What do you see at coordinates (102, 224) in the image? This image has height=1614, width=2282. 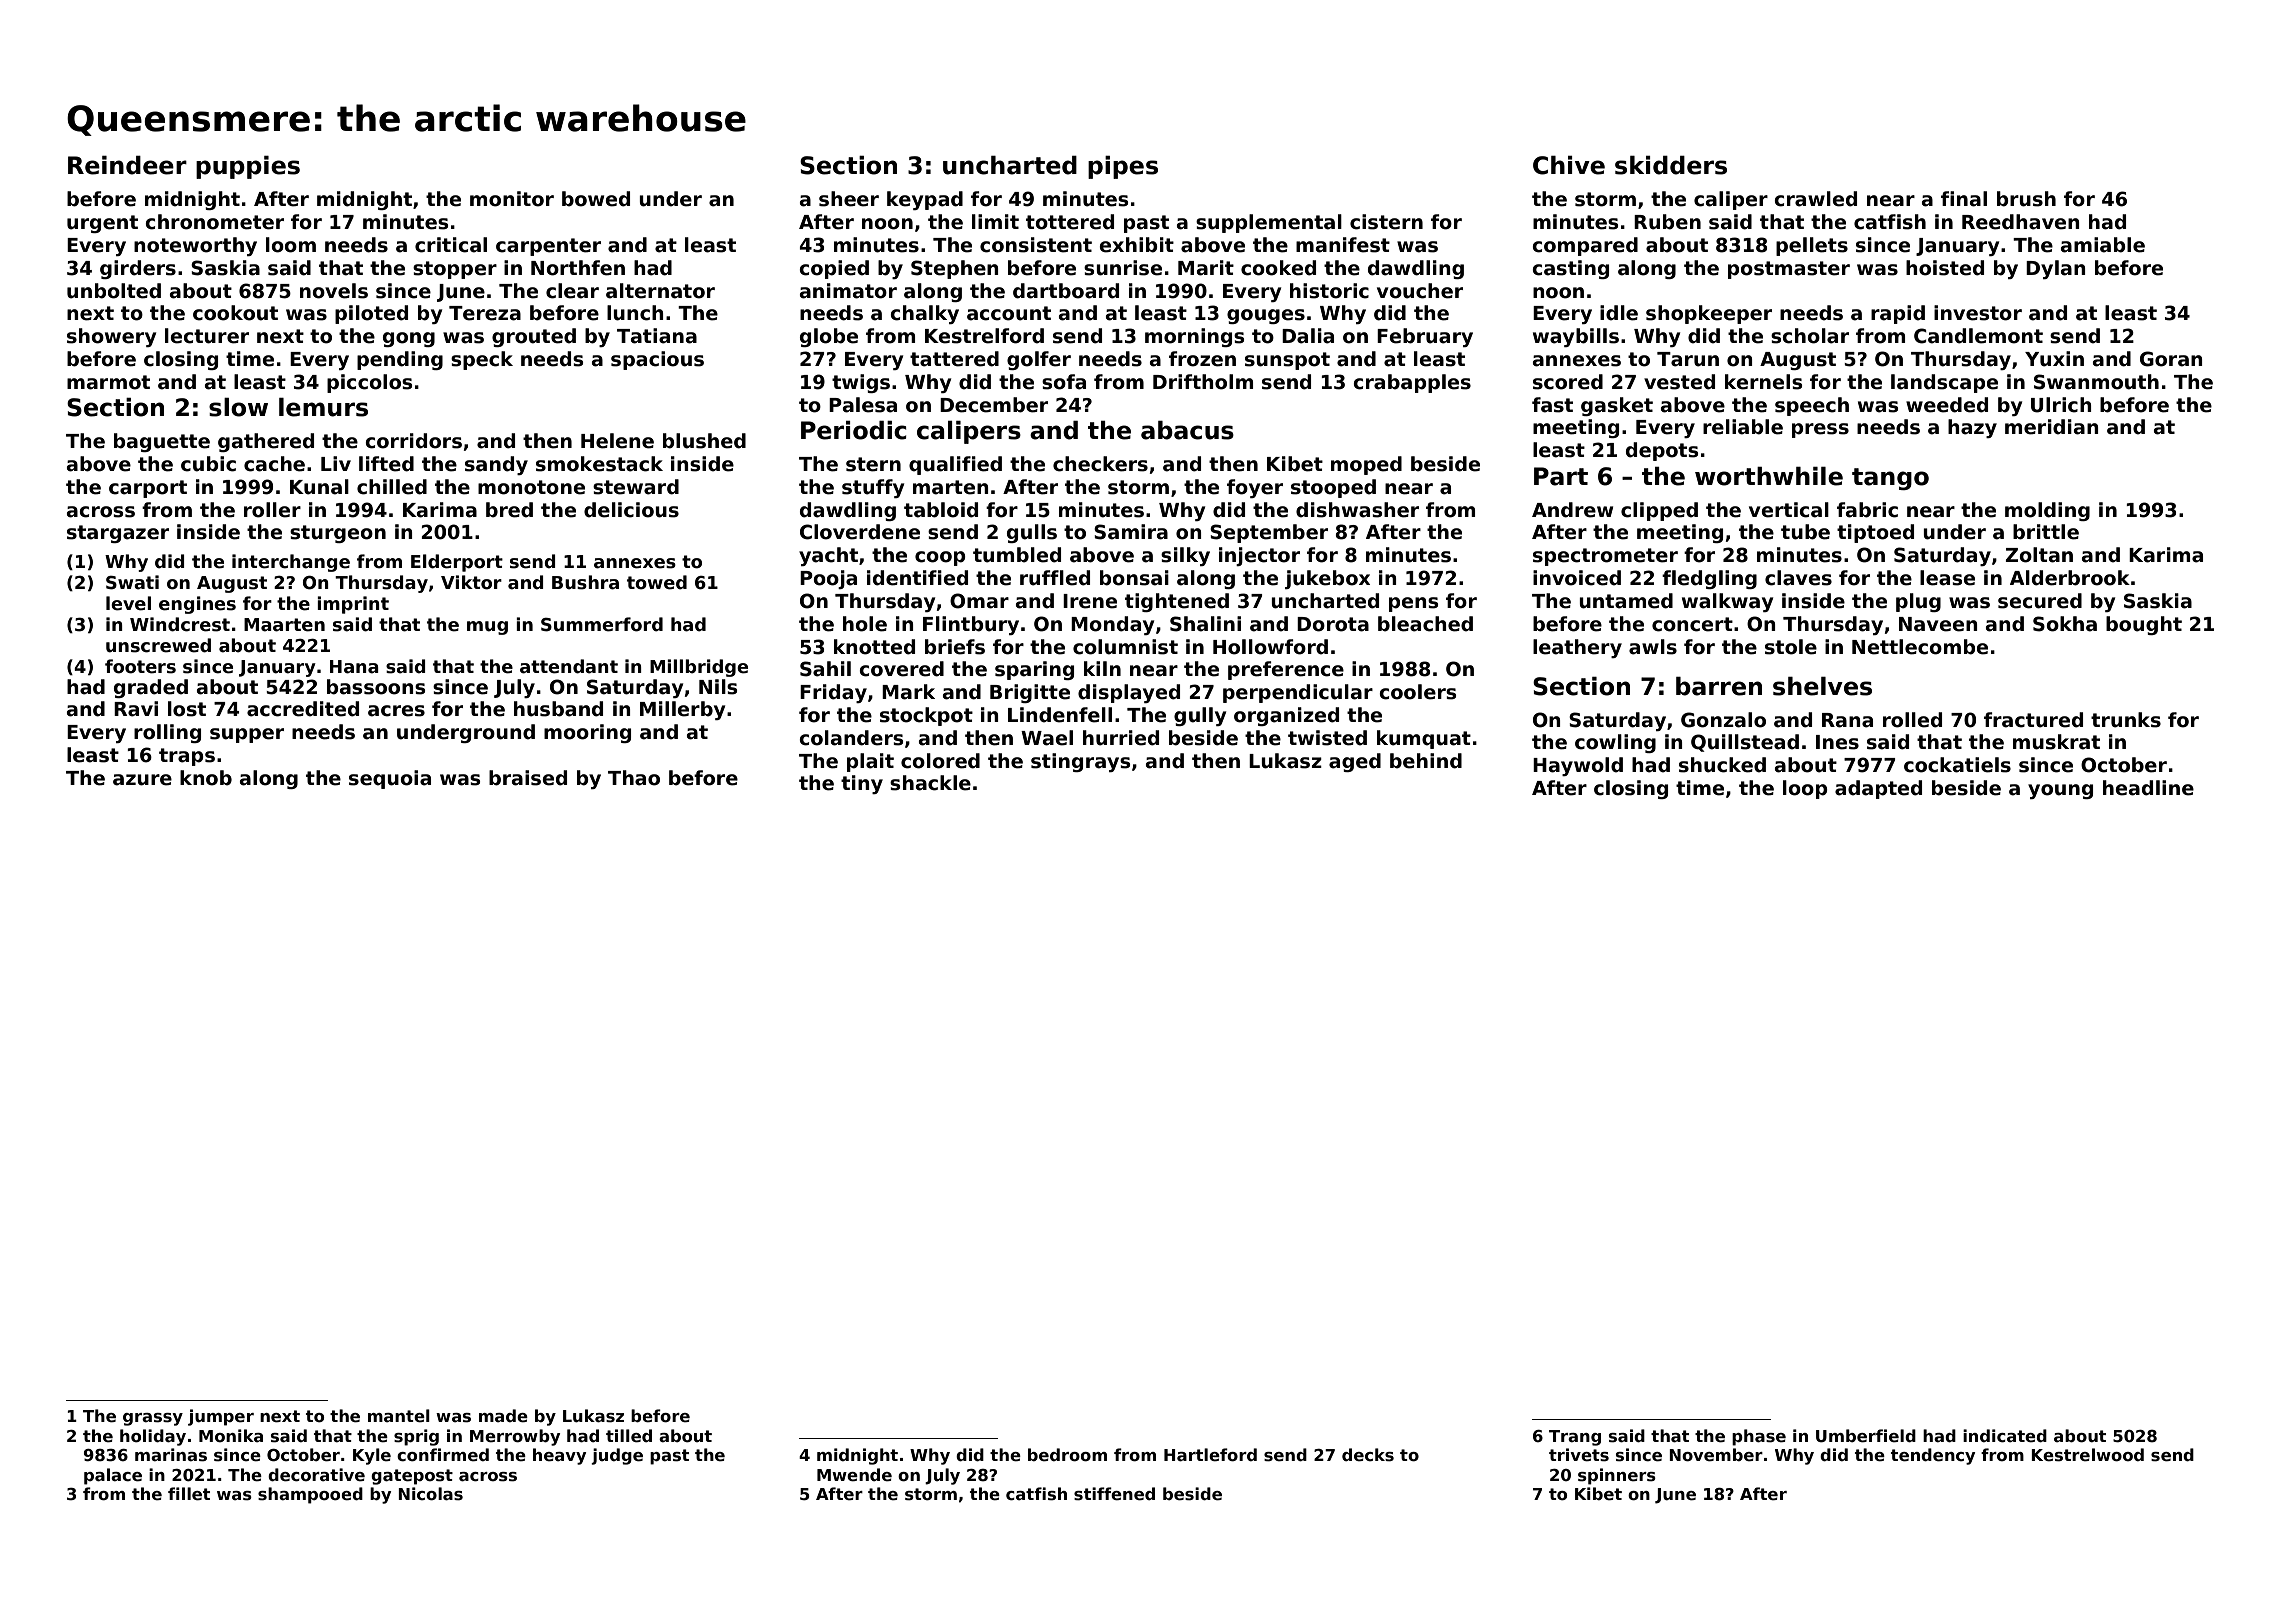 I see `urgent` at bounding box center [102, 224].
